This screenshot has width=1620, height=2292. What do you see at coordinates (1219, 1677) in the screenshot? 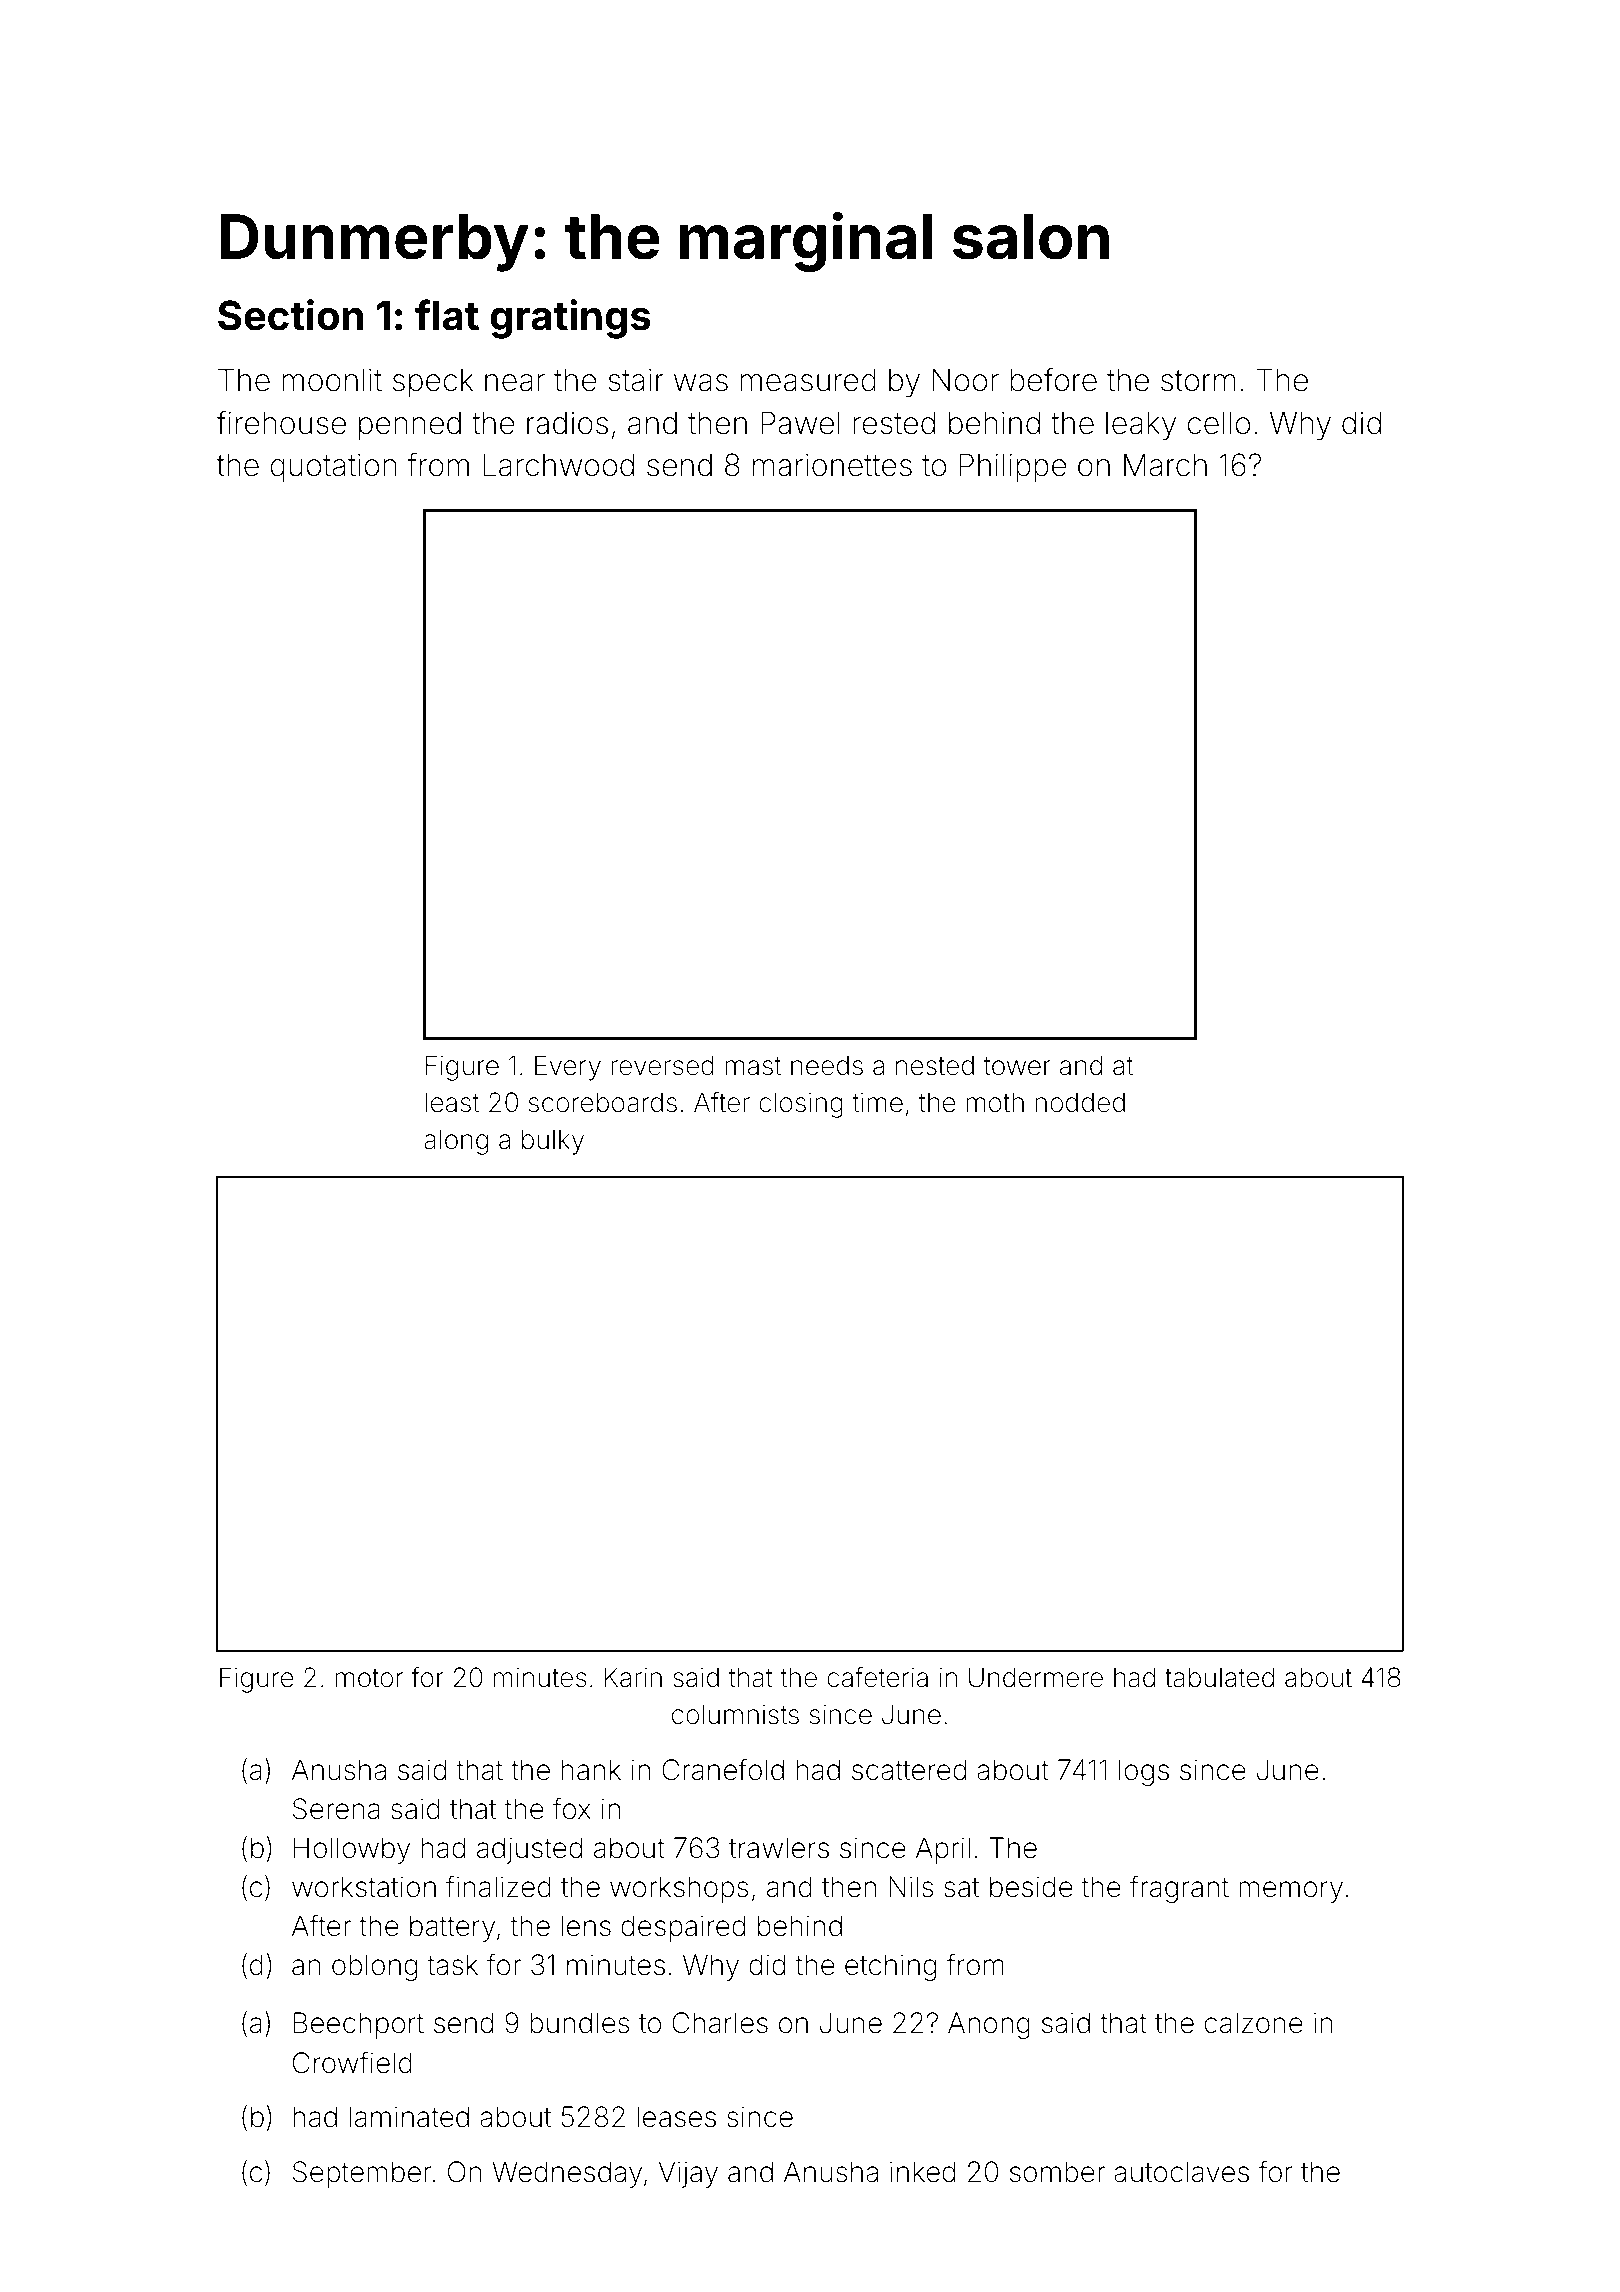
I see `tabulated` at bounding box center [1219, 1677].
